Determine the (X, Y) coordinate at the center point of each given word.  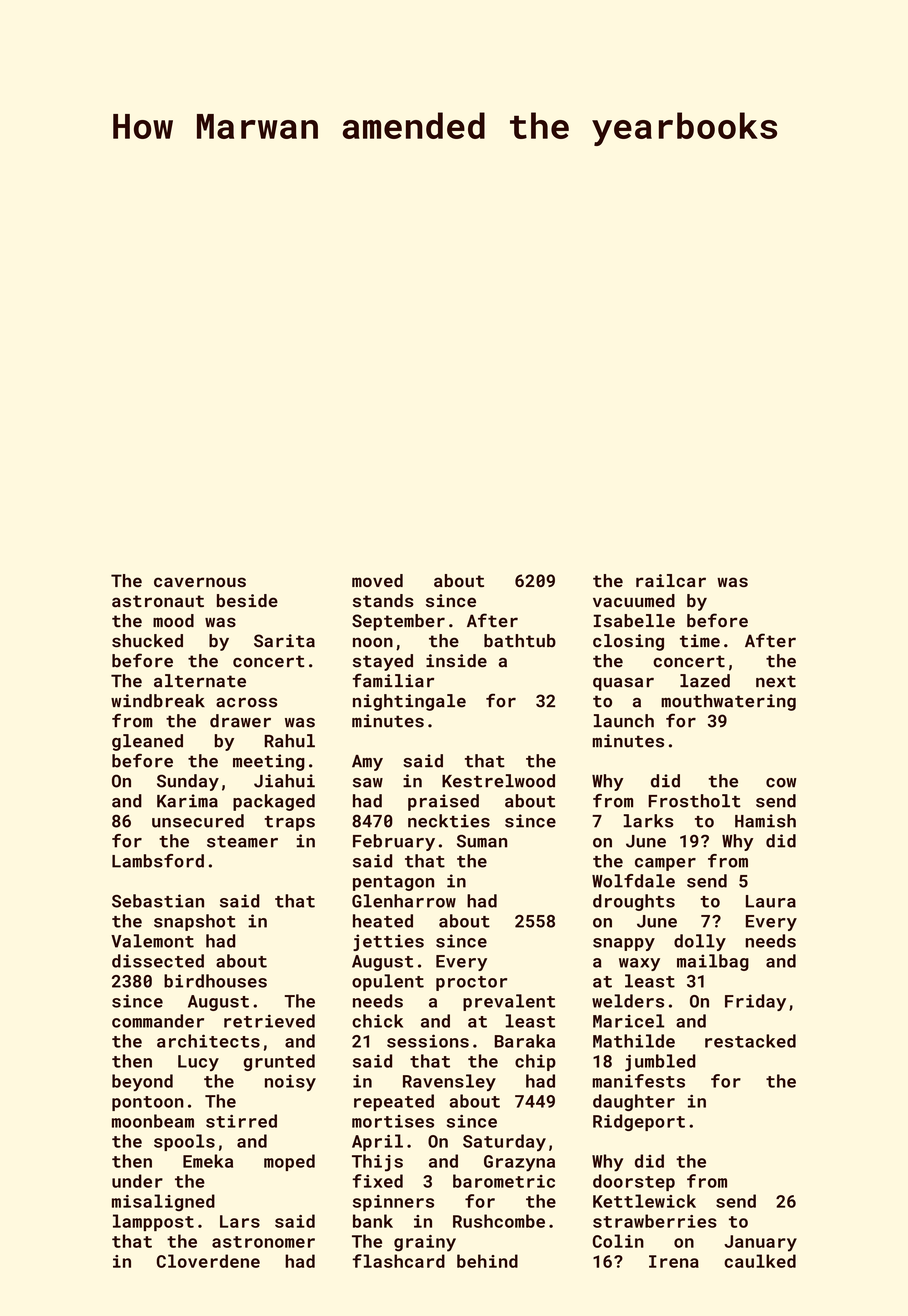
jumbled (660, 1062)
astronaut (158, 601)
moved (377, 580)
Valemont (152, 941)
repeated (394, 1102)
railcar (671, 580)
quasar (623, 684)
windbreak (158, 701)
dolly (700, 942)
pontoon (148, 1103)
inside (456, 661)
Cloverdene (208, 1261)
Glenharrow (404, 901)
